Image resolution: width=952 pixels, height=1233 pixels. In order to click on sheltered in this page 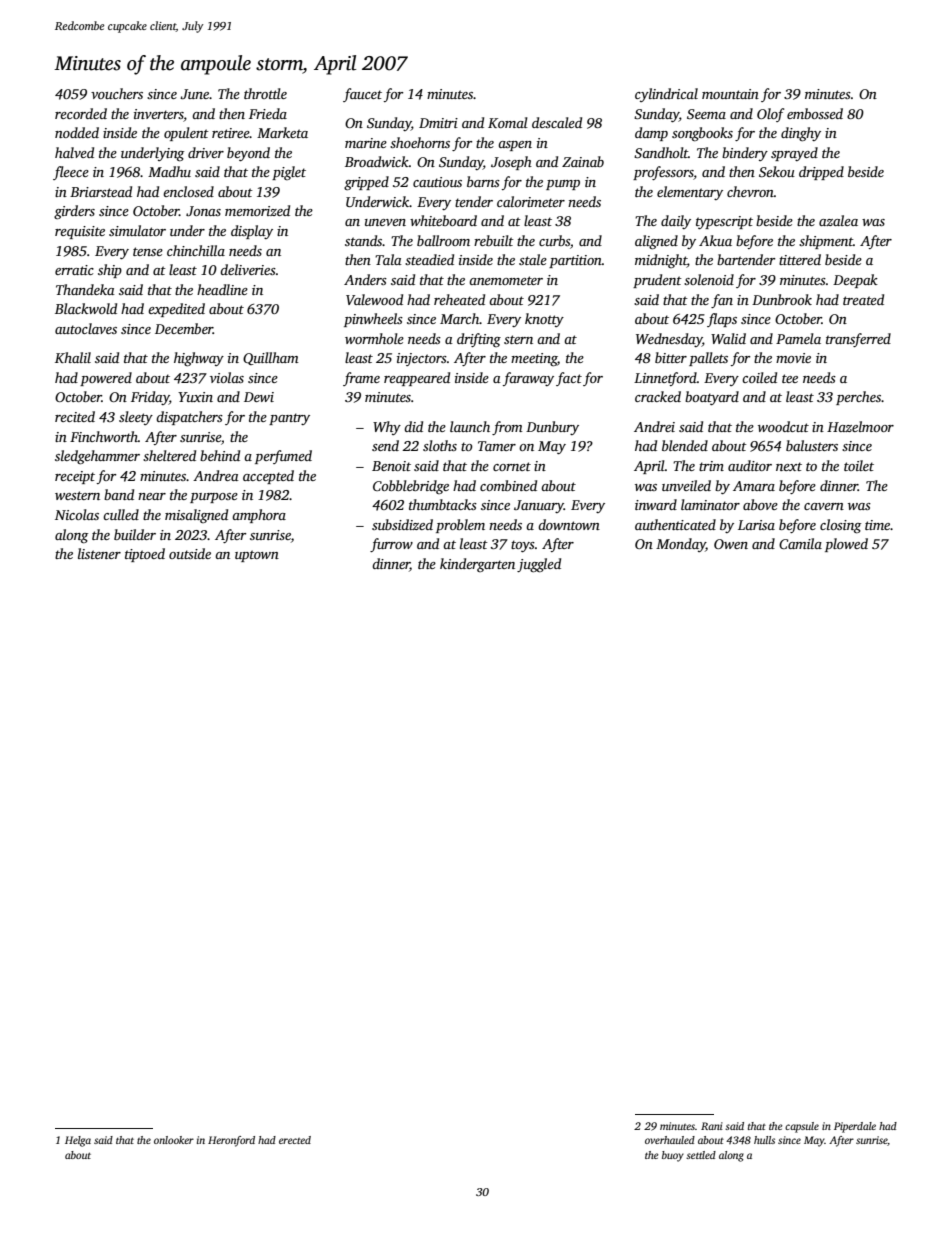, I will do `click(169, 455)`.
